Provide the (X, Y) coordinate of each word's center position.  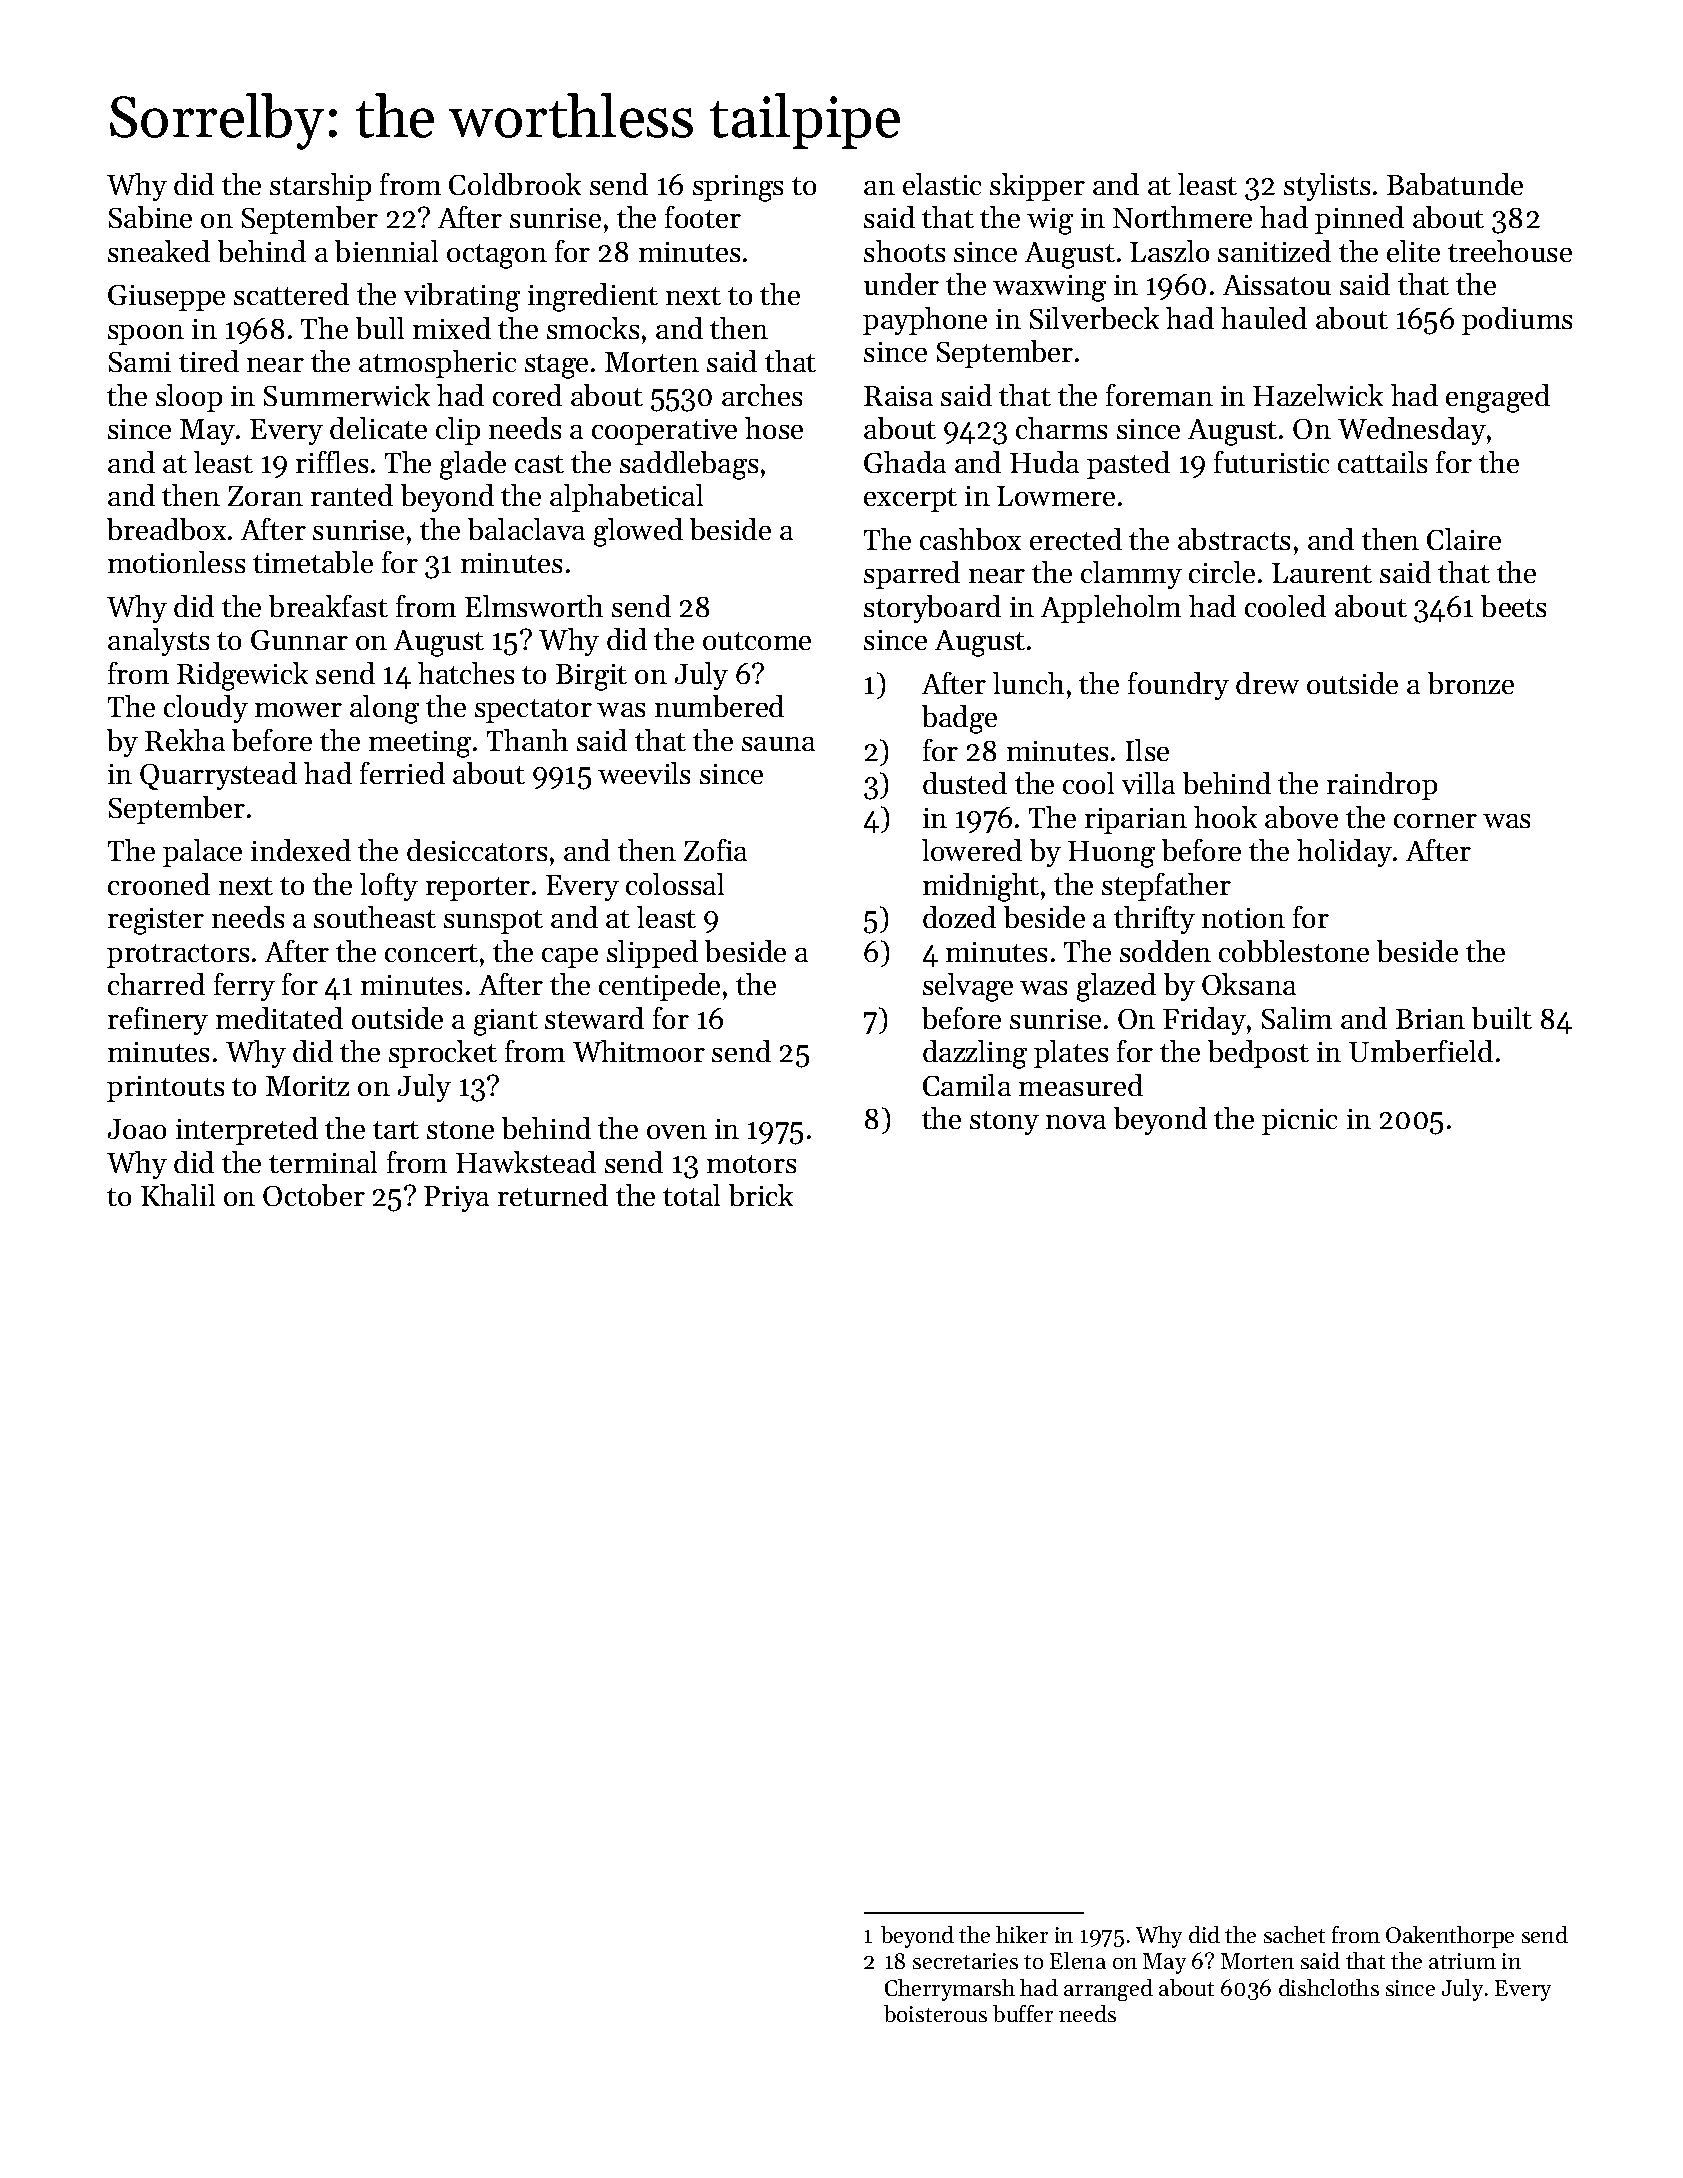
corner (1435, 821)
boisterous (935, 2013)
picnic (1299, 1122)
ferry (244, 987)
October (314, 1195)
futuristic (1271, 462)
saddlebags (689, 465)
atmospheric (437, 364)
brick (761, 1195)
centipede (659, 987)
